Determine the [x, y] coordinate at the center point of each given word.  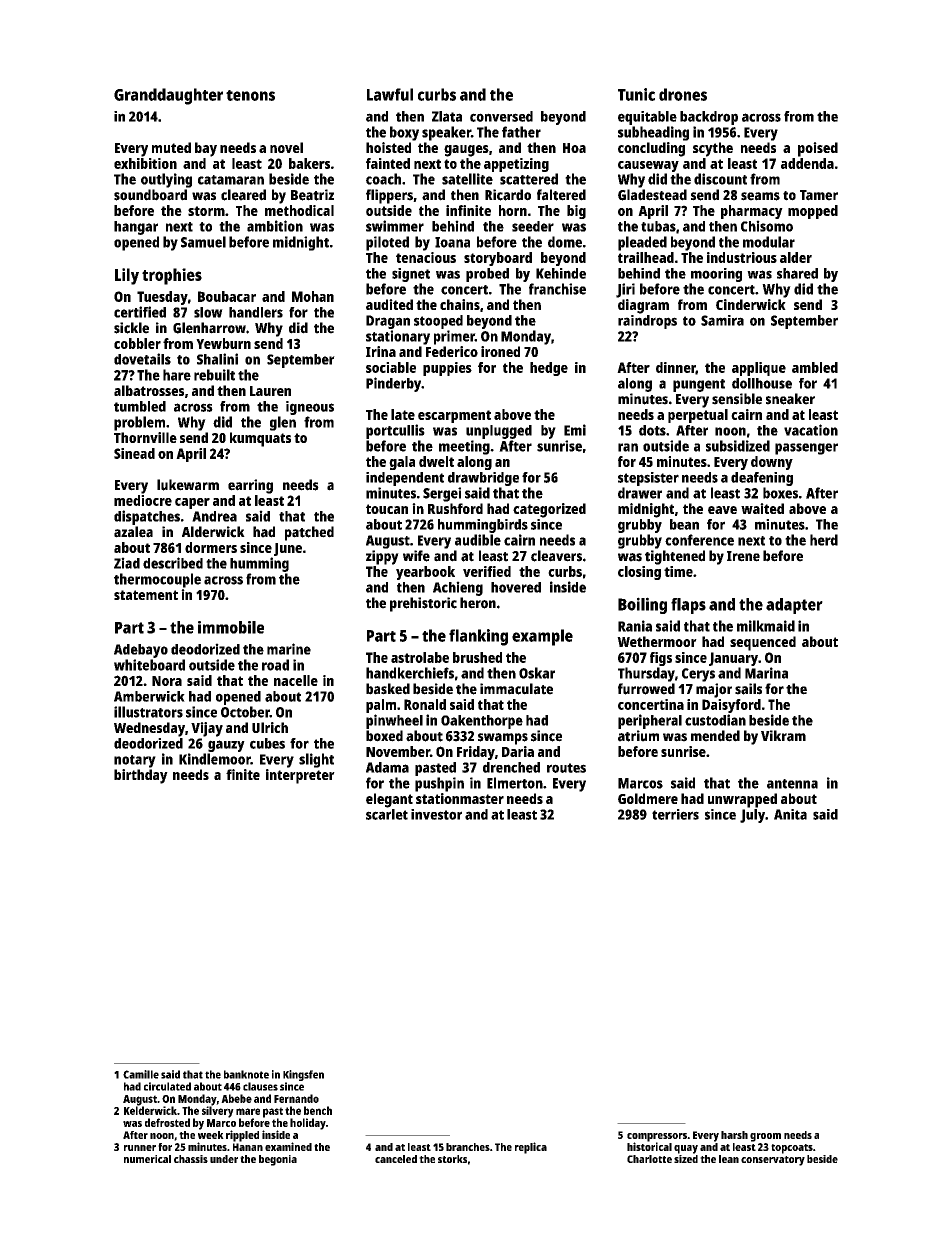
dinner [676, 368]
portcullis [395, 431]
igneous [310, 408]
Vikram [783, 736]
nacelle [296, 680]
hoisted [388, 147]
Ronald [425, 704]
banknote [246, 1074]
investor [436, 814]
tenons [250, 95]
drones [683, 94]
